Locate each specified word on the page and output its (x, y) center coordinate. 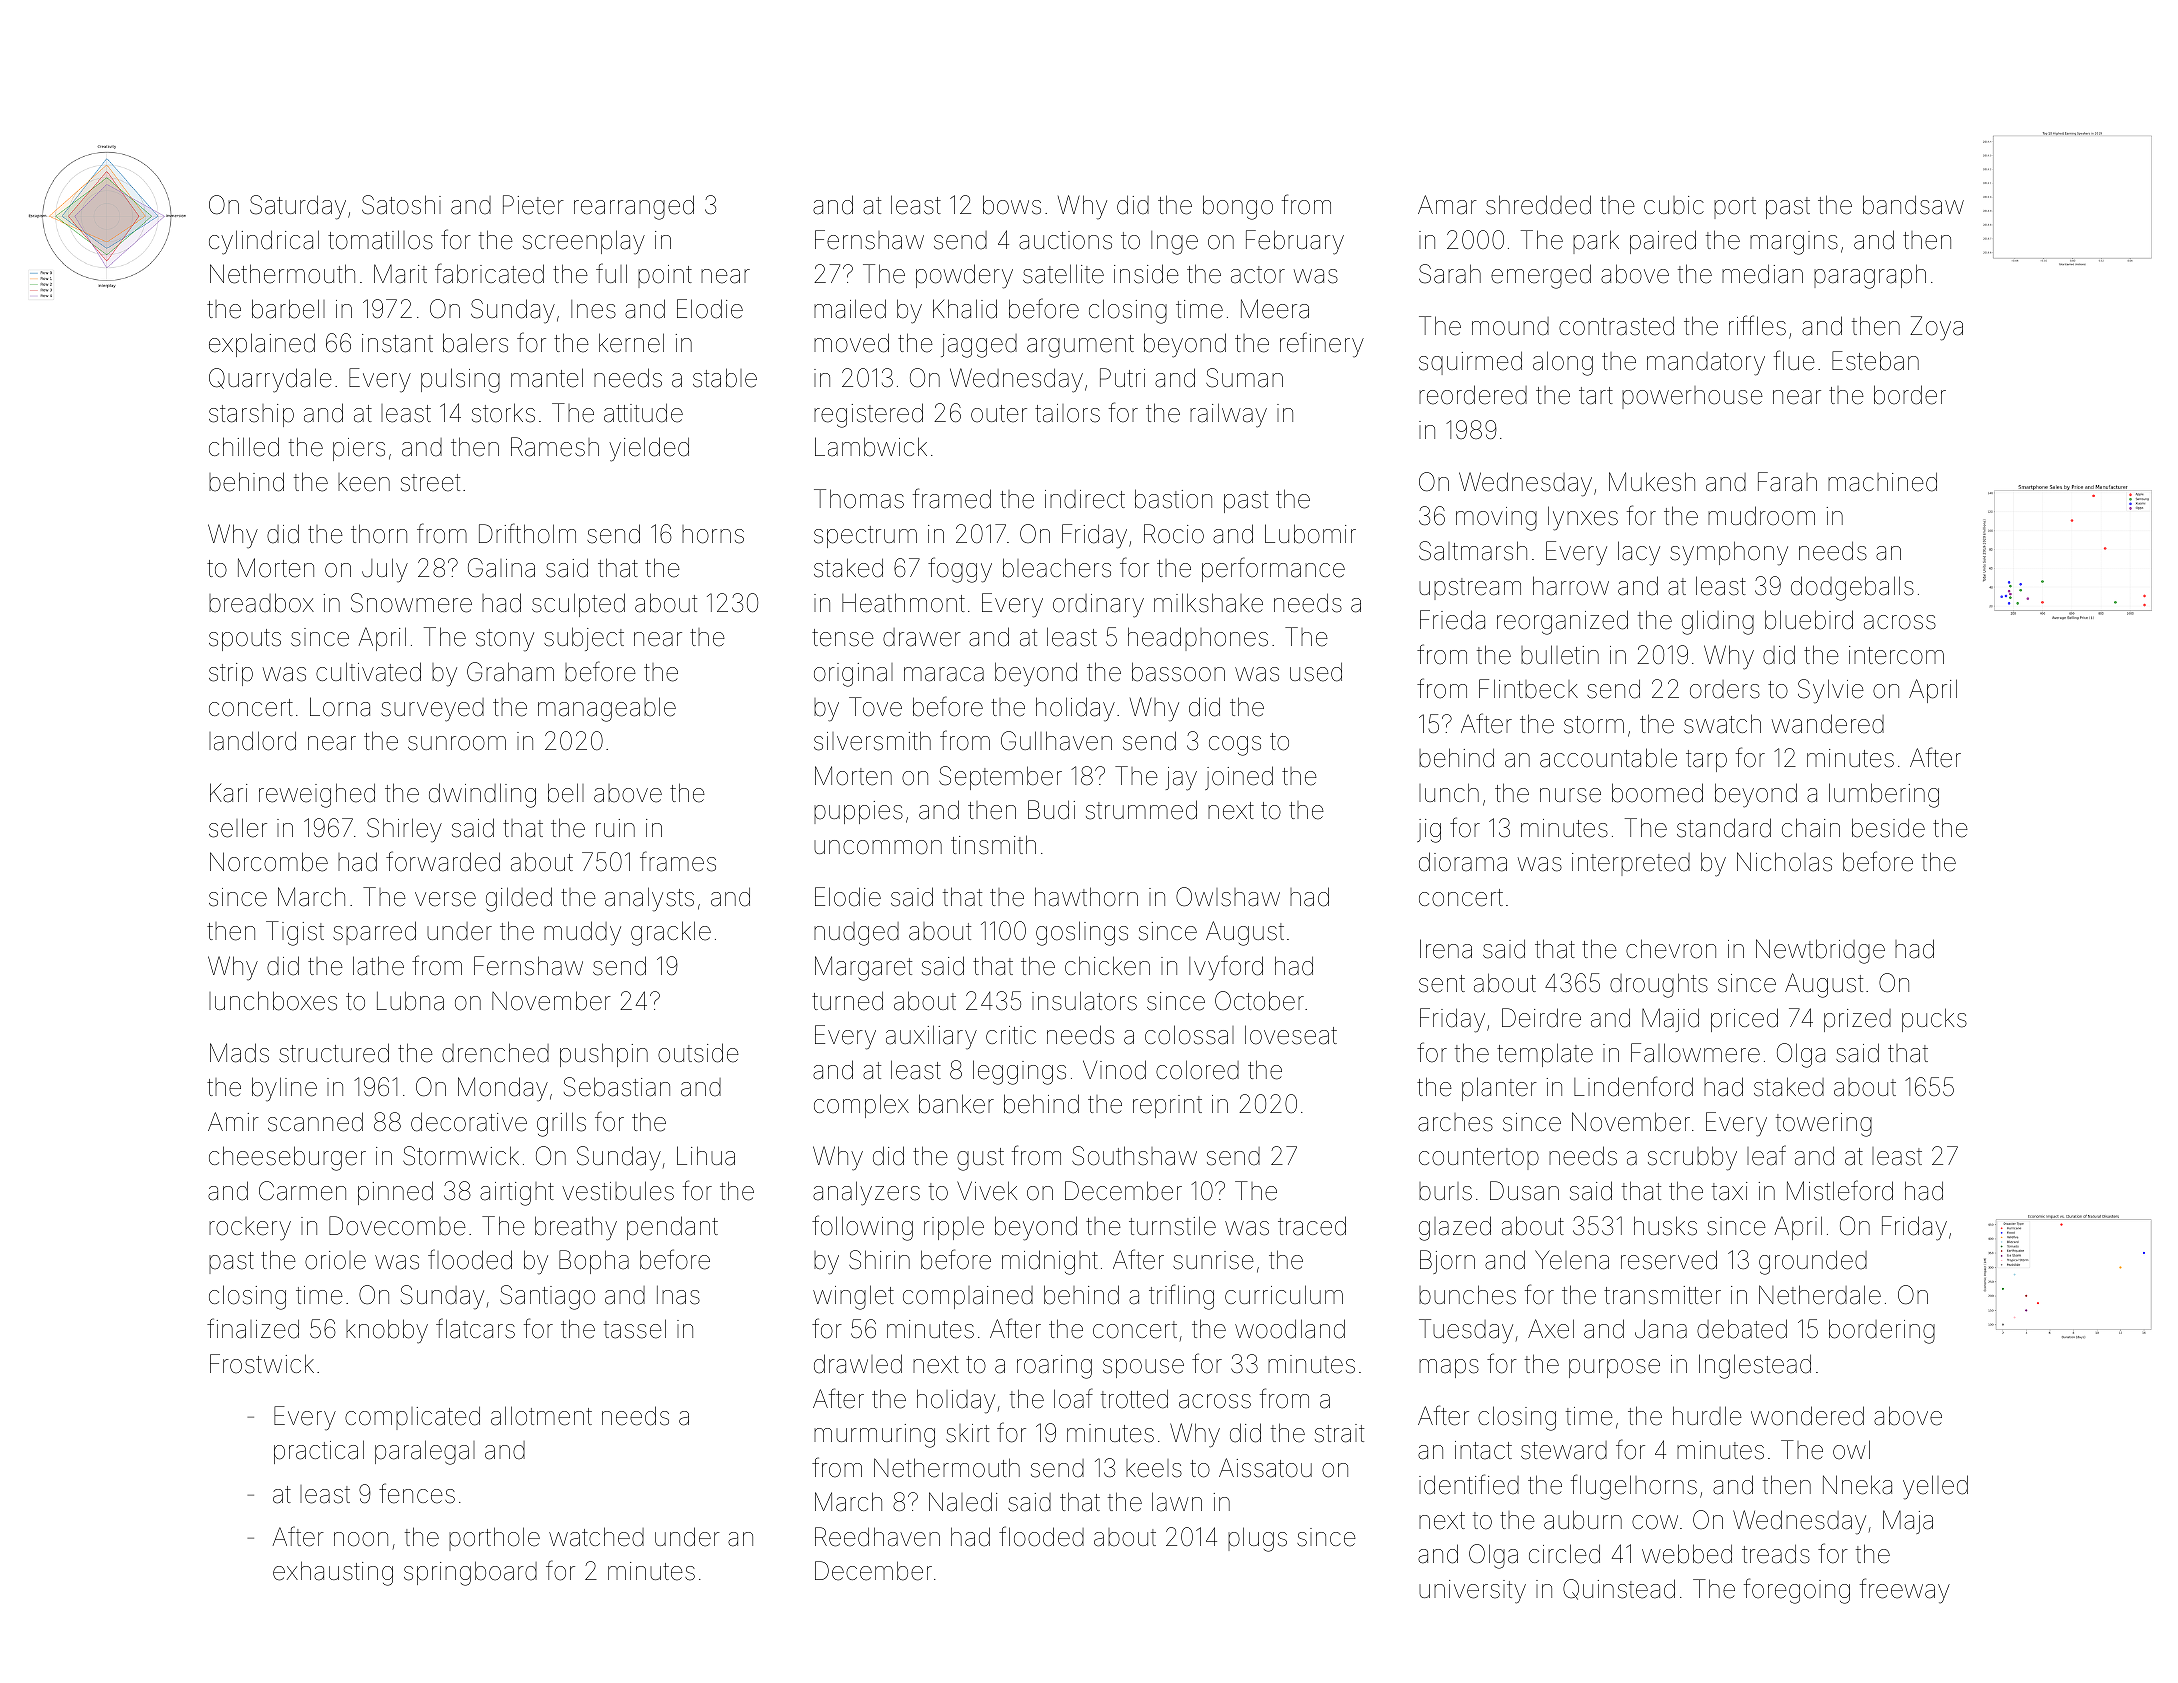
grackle (671, 933)
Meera (1275, 309)
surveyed (432, 710)
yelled (1935, 1487)
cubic (1674, 205)
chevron (1671, 949)
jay (1181, 779)
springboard (470, 1573)
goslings (1082, 933)
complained (968, 1297)
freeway (1905, 1591)
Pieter (533, 205)
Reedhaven (877, 1537)
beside (1888, 828)
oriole (335, 1260)
